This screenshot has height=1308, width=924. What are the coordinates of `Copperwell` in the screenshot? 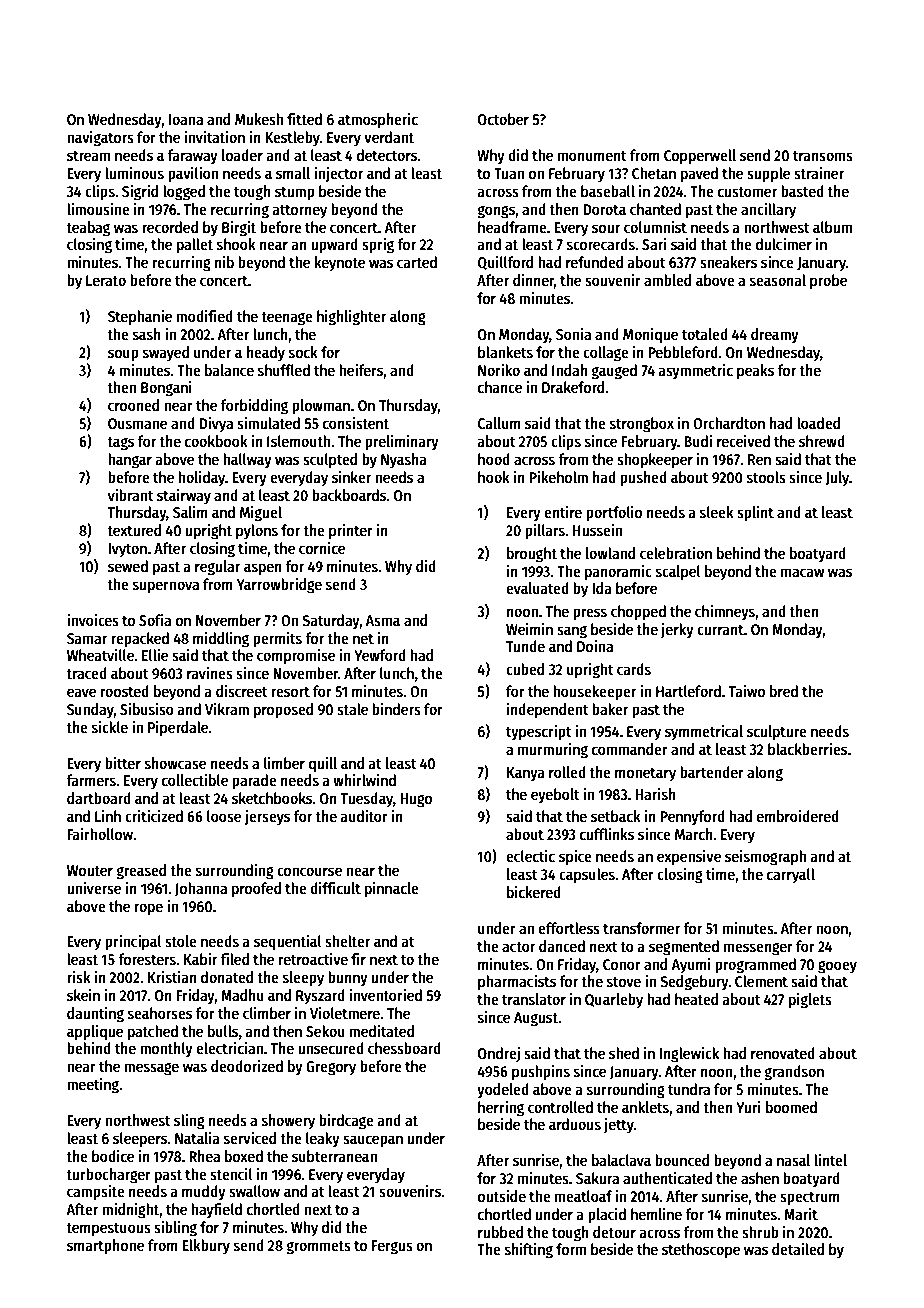 It's located at (700, 157).
